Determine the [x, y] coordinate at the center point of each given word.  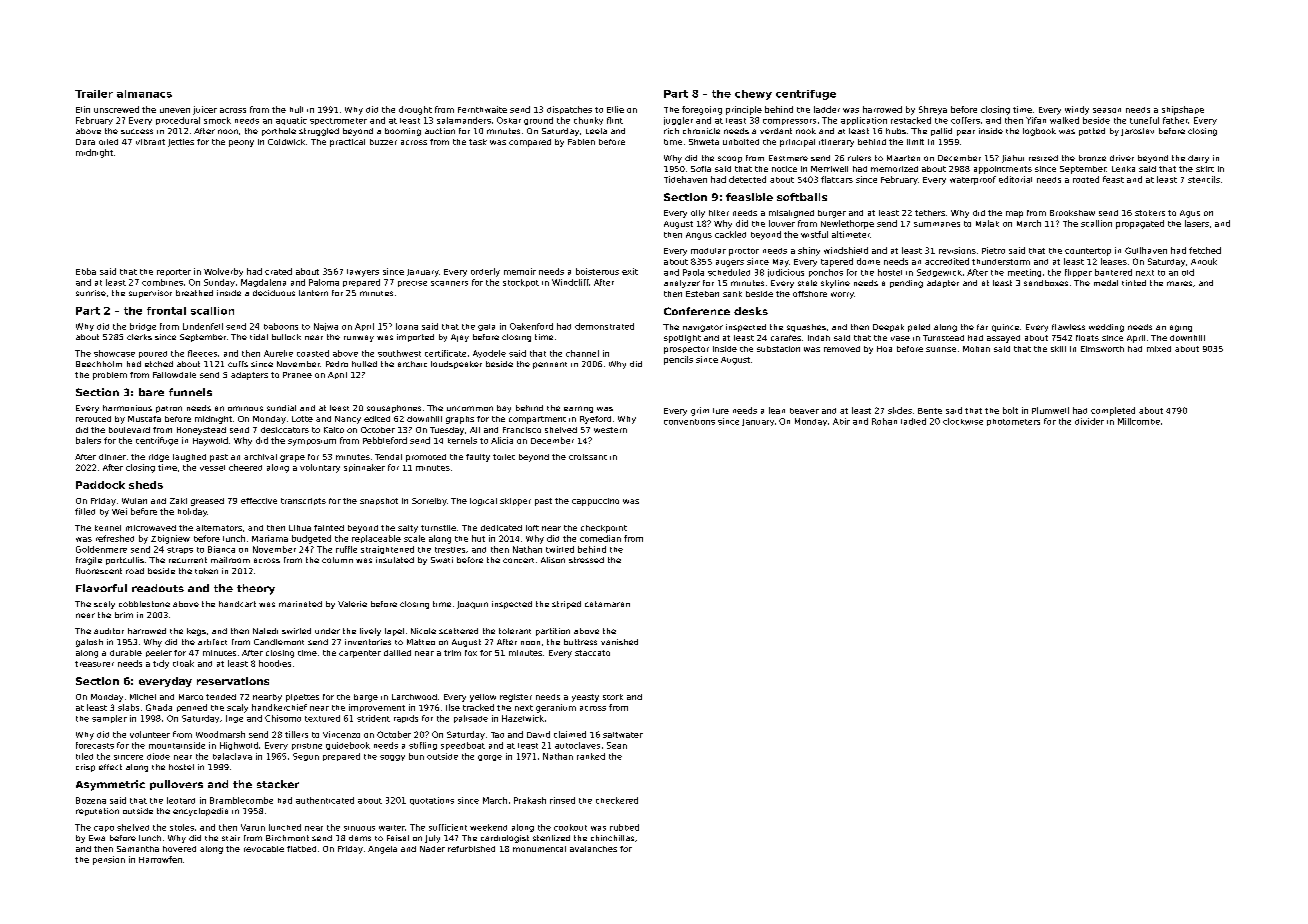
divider [1089, 421]
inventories [368, 642]
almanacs [144, 94]
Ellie [615, 109]
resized [1043, 158]
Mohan [976, 349]
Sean [617, 745]
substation [778, 349]
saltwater [623, 735]
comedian [600, 538]
